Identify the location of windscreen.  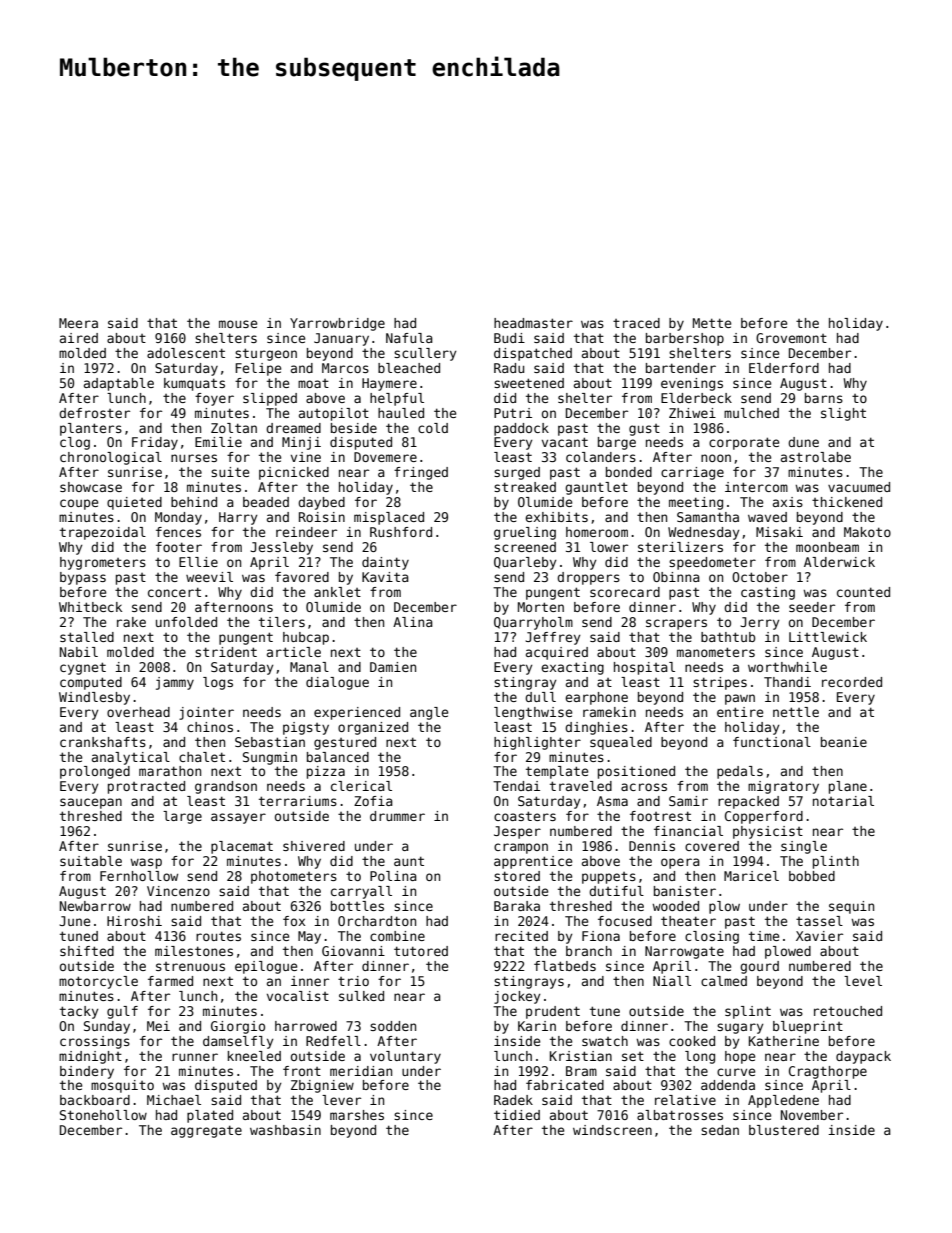
(612, 1130).
